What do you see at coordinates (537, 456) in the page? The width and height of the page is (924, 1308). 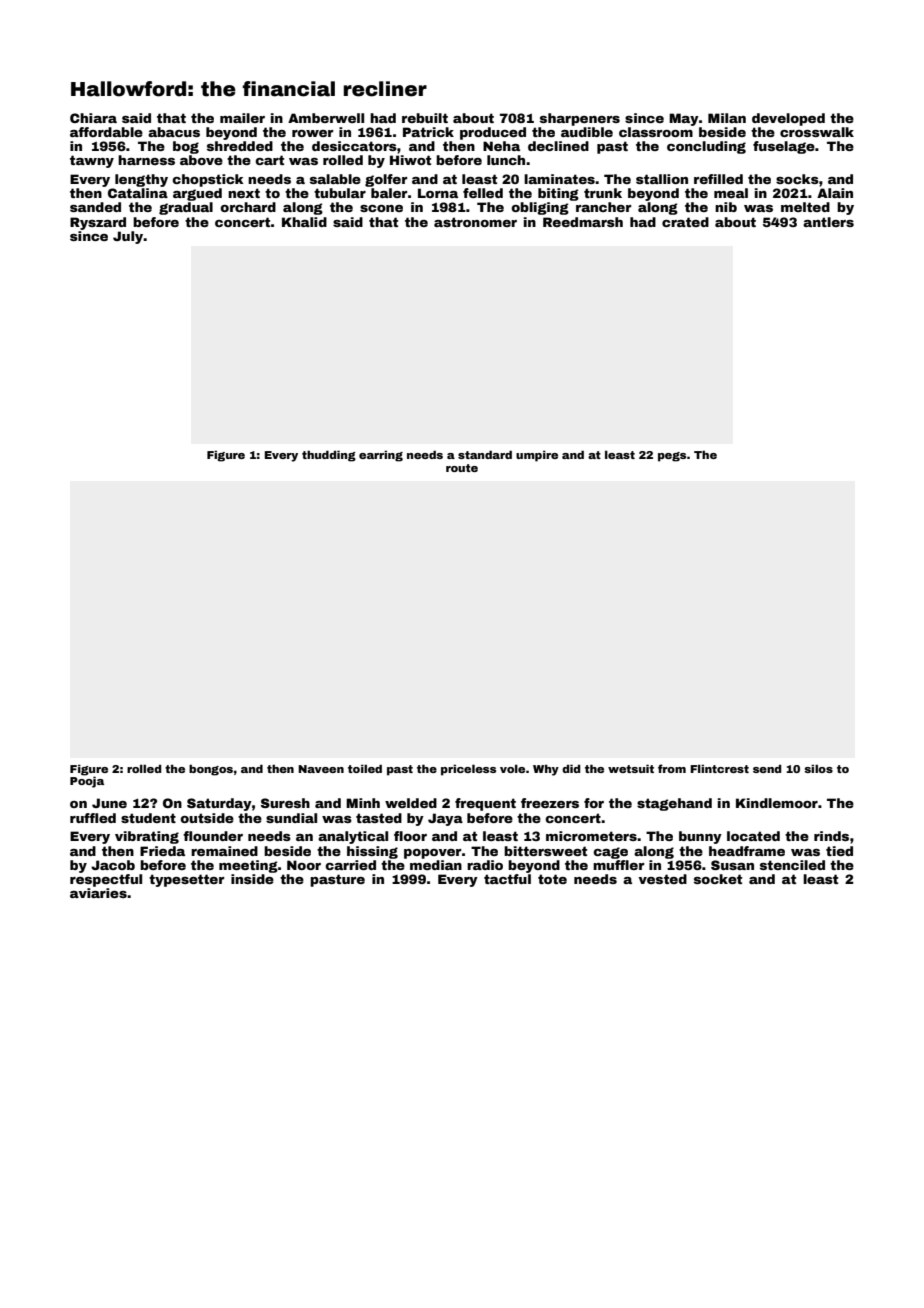 I see `umpire` at bounding box center [537, 456].
